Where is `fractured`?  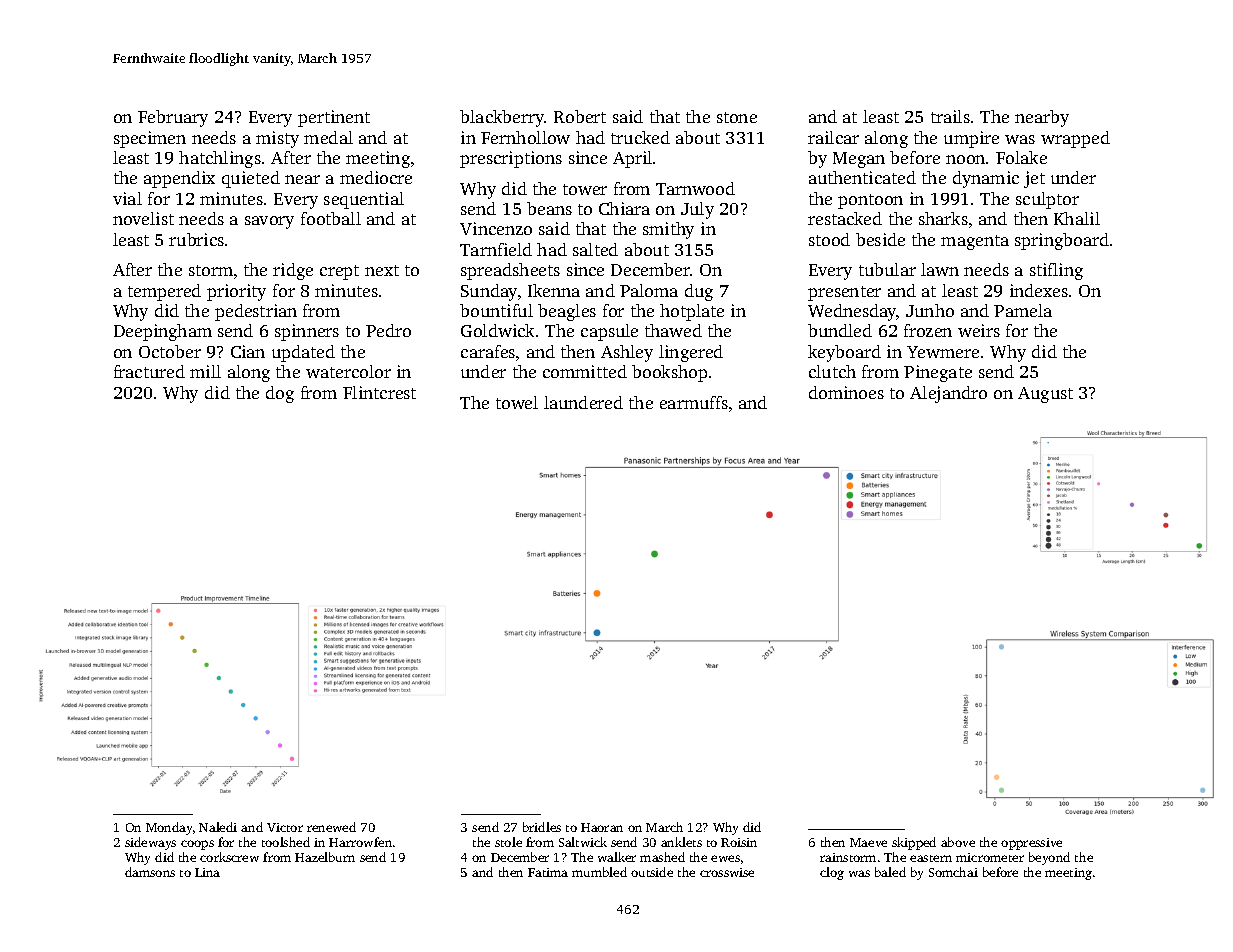 fractured is located at coordinates (149, 371).
